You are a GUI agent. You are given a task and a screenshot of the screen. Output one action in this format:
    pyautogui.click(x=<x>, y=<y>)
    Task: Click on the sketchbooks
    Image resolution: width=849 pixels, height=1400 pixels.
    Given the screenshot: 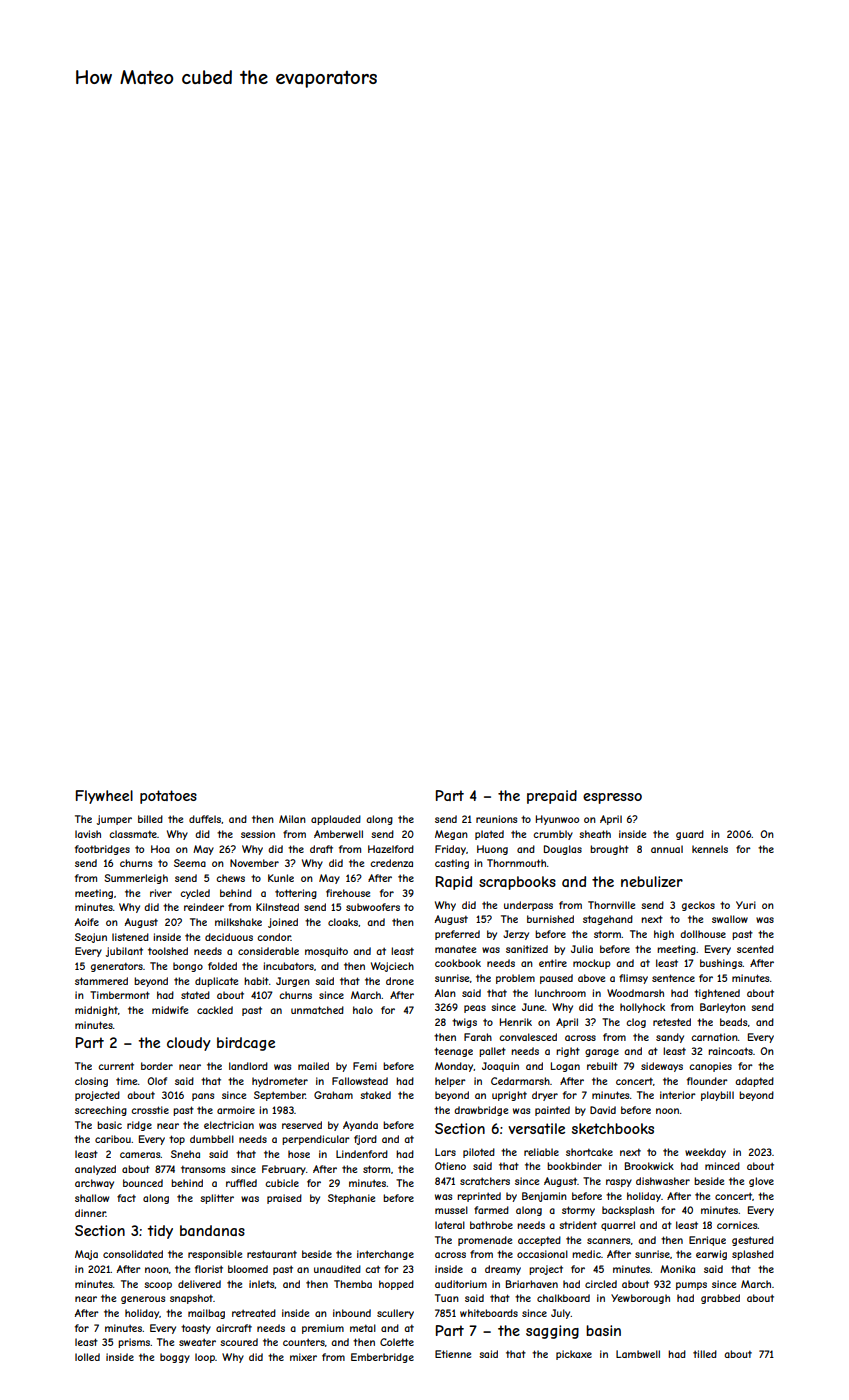 What is the action you would take?
    pyautogui.click(x=613, y=1128)
